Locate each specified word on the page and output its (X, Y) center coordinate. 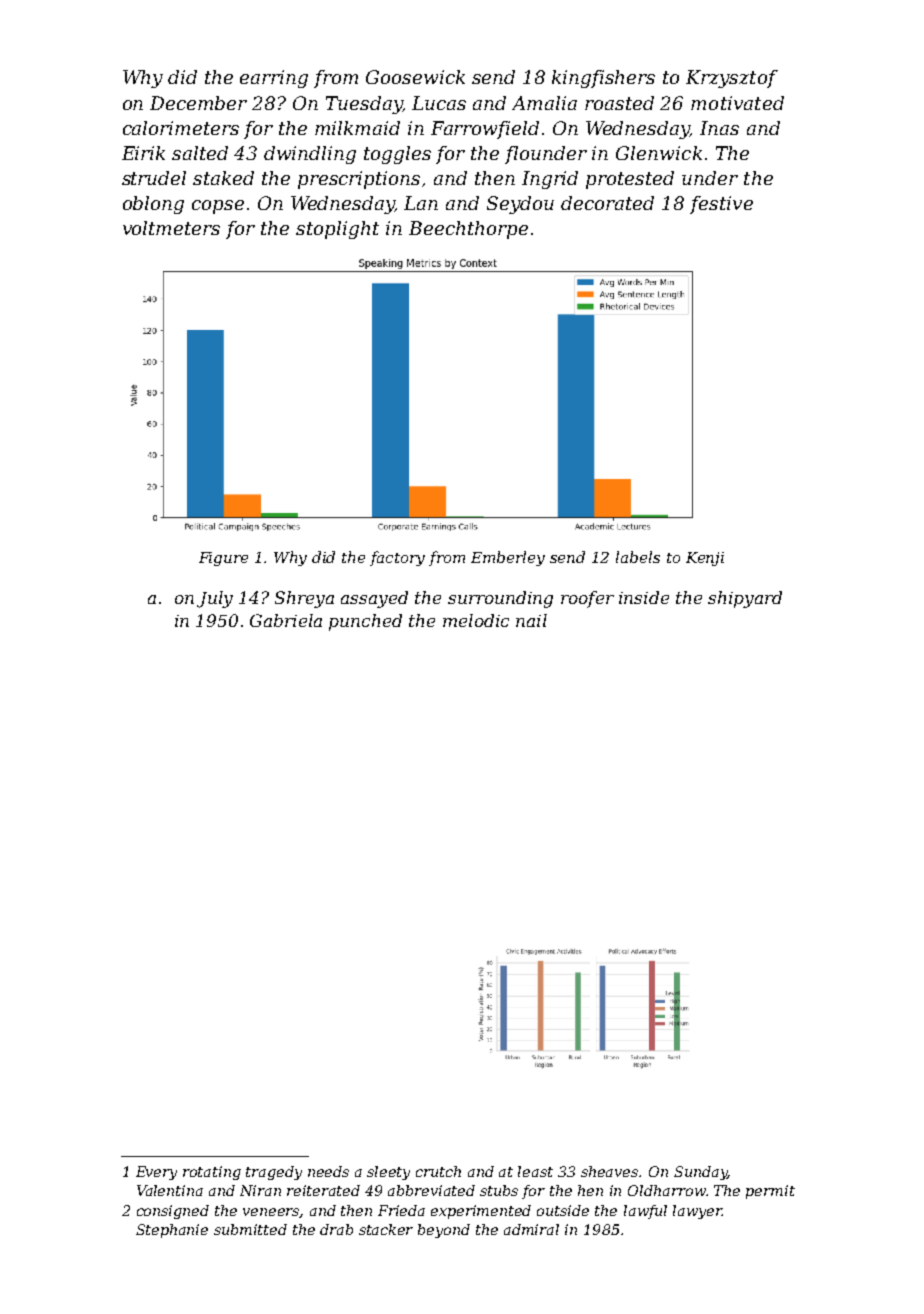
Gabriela (286, 620)
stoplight (337, 230)
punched (365, 622)
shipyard (745, 599)
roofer (587, 599)
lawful (645, 1212)
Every (156, 1173)
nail (531, 620)
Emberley (508, 558)
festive (721, 205)
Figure (223, 559)
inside (644, 597)
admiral (531, 1229)
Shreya (304, 599)
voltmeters (171, 228)
